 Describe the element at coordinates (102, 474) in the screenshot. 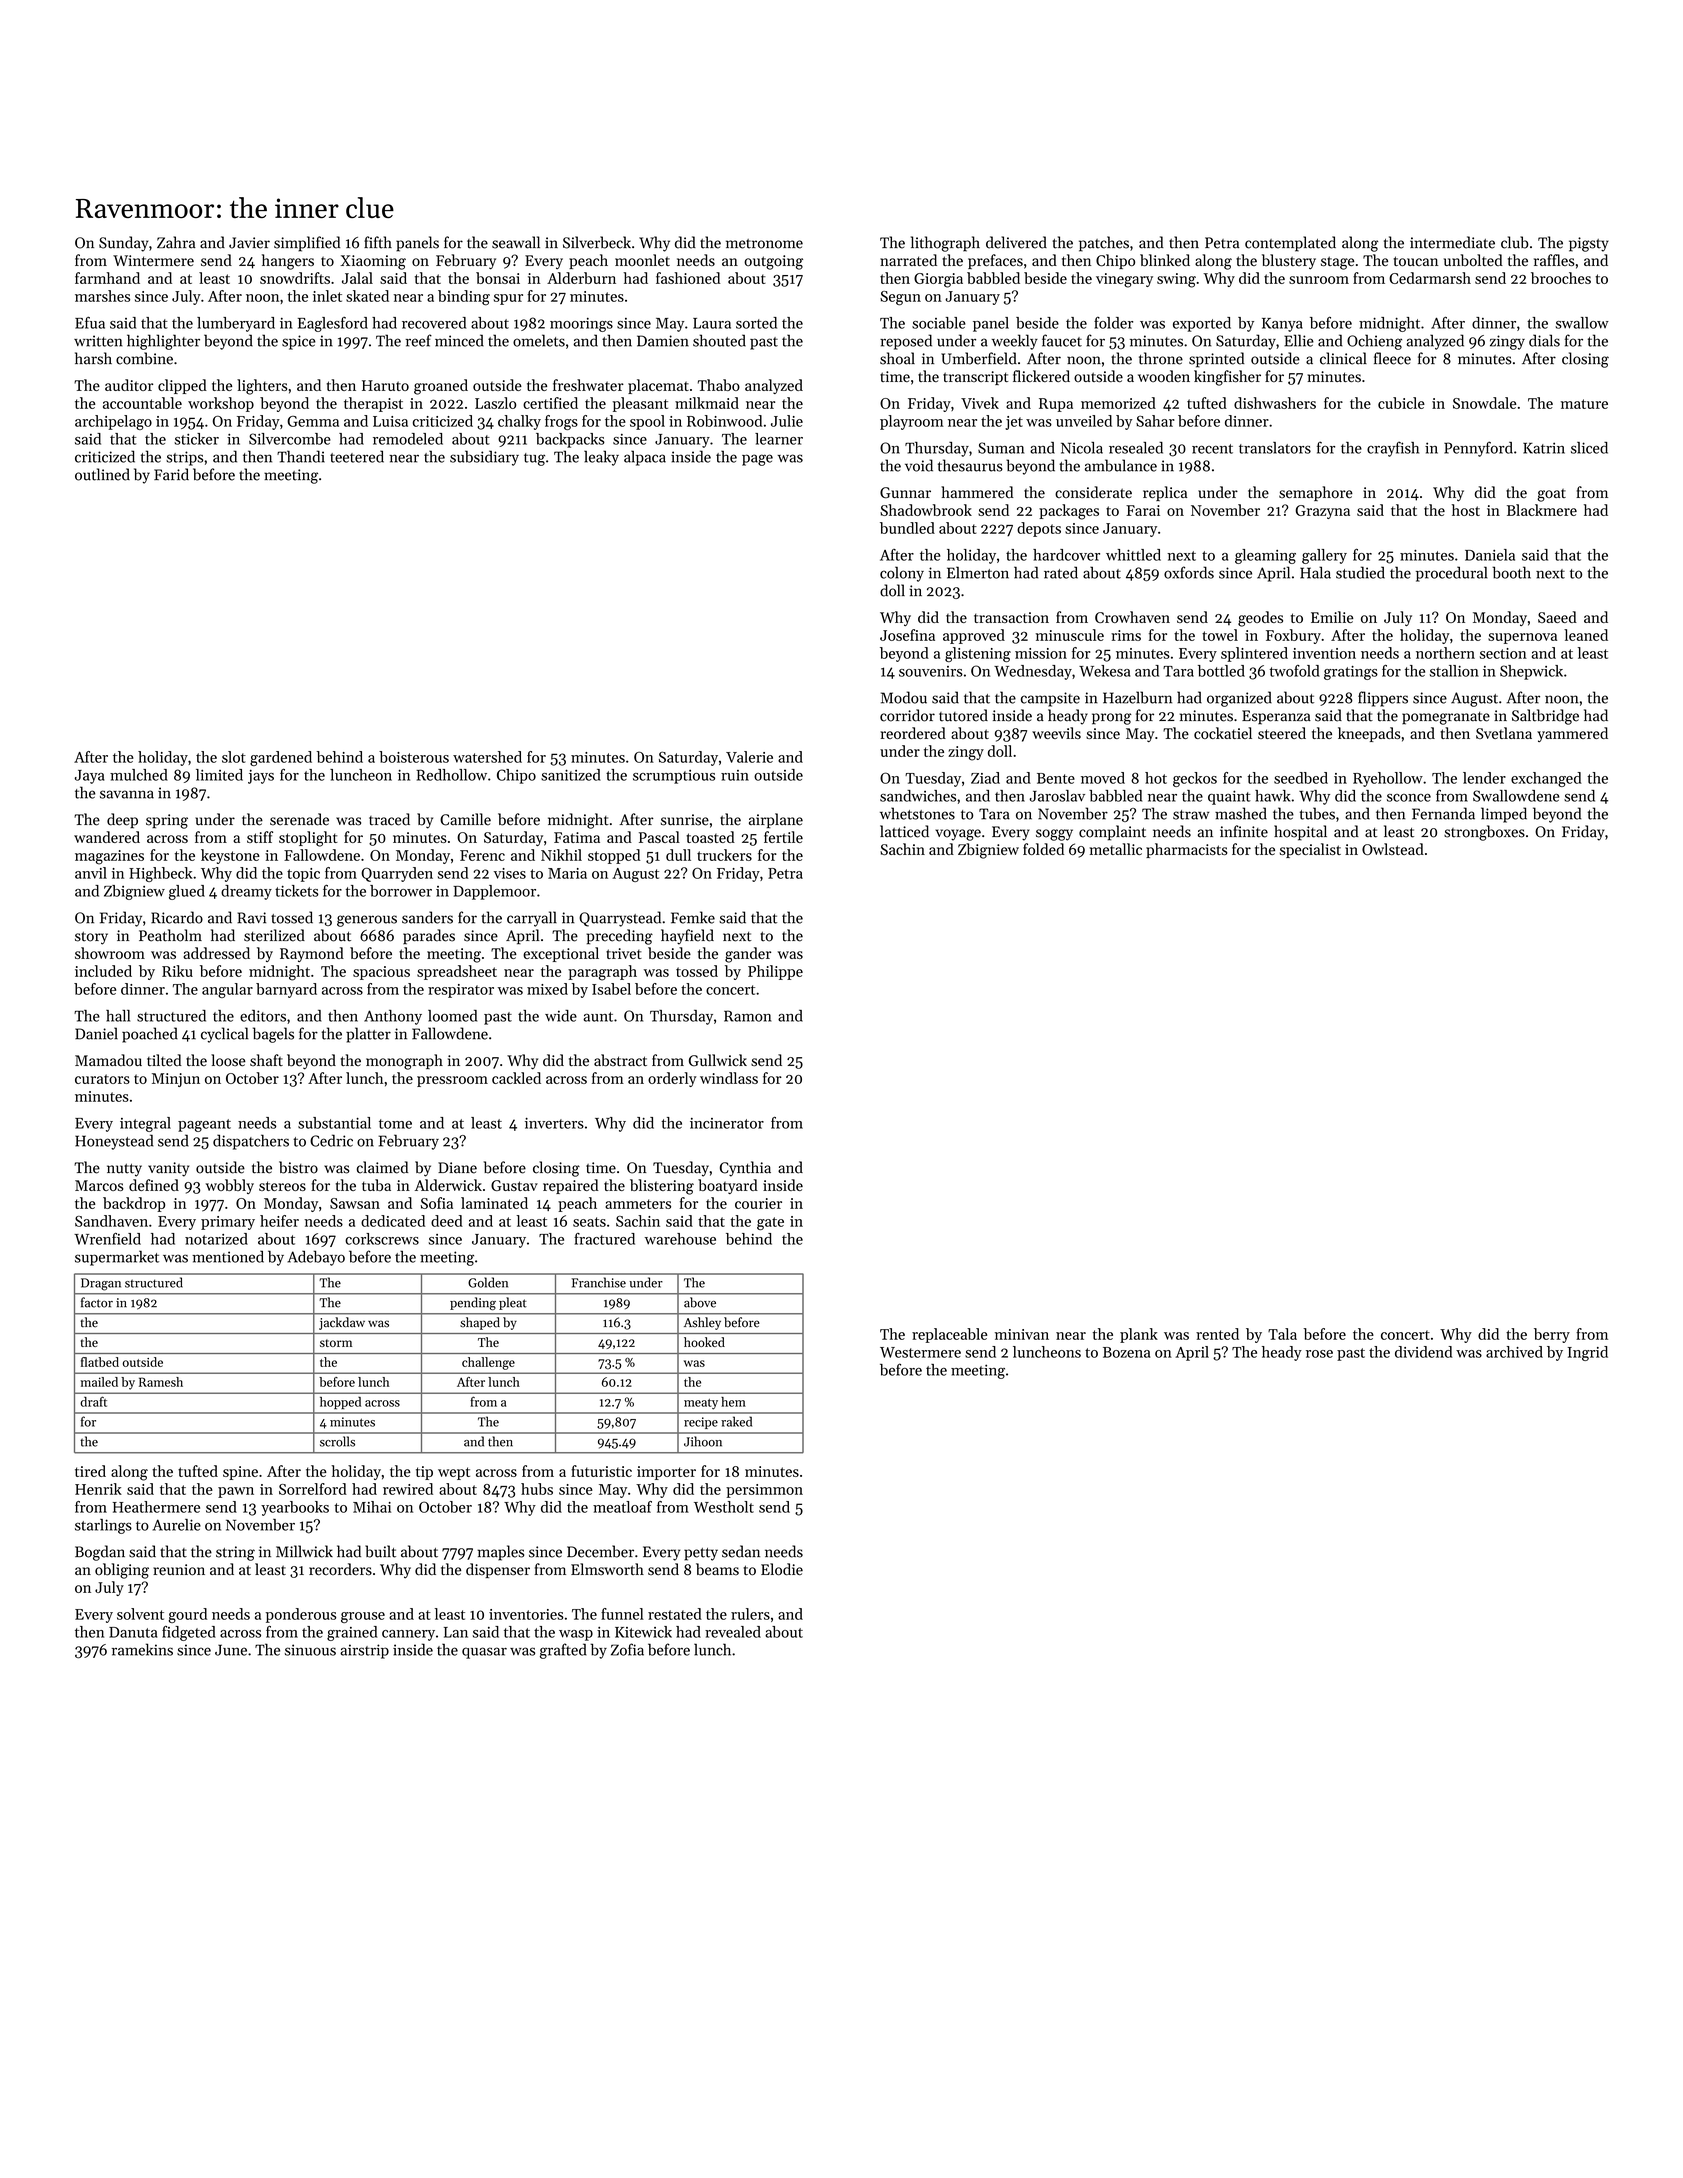

I see `outlined` at that location.
